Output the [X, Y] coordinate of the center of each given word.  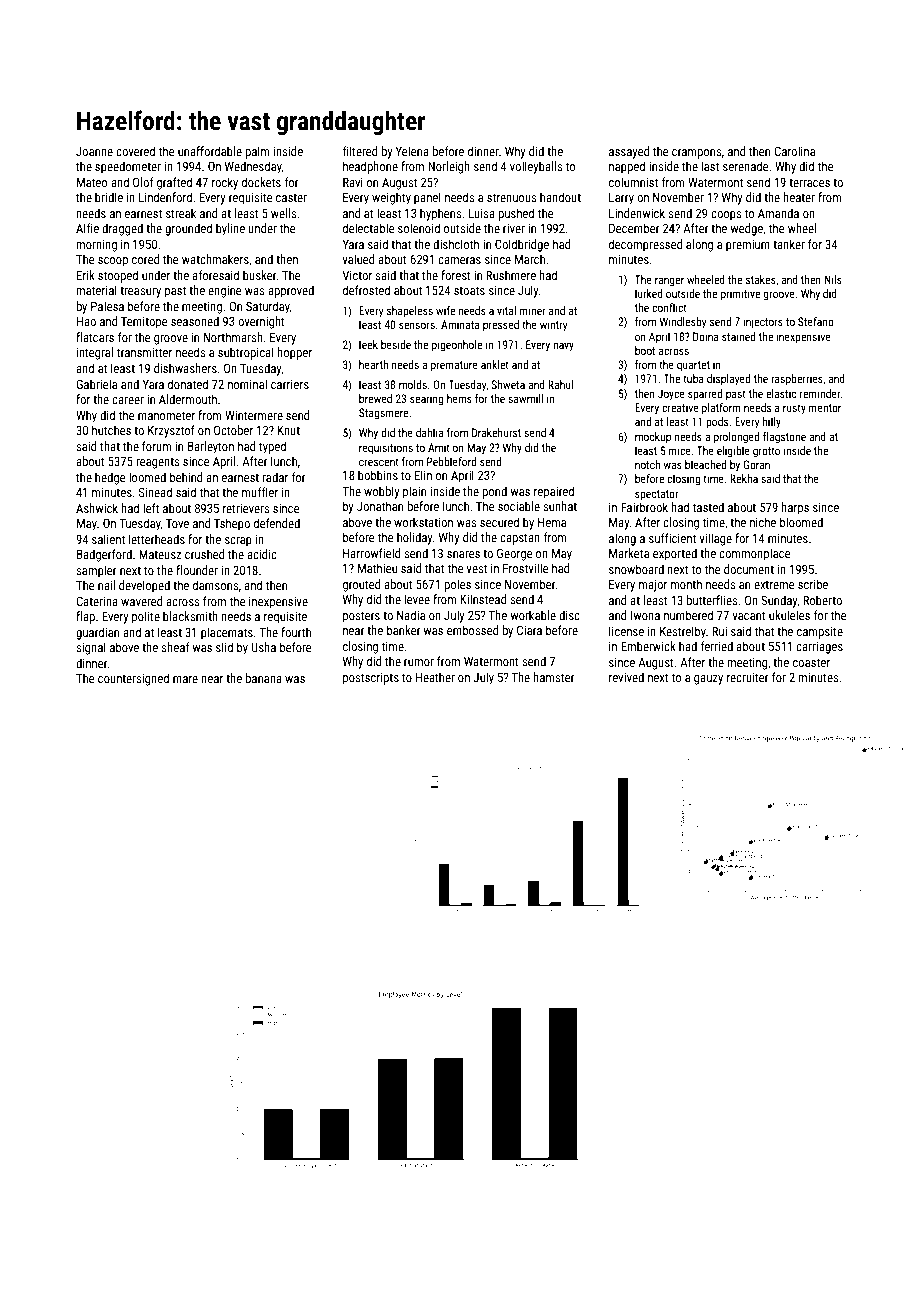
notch [647, 464]
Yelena [412, 151]
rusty [794, 409]
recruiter [748, 677]
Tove [177, 523]
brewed [375, 398]
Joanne [94, 151]
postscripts [371, 679]
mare [185, 679]
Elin [423, 475]
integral [95, 353]
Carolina [794, 151]
